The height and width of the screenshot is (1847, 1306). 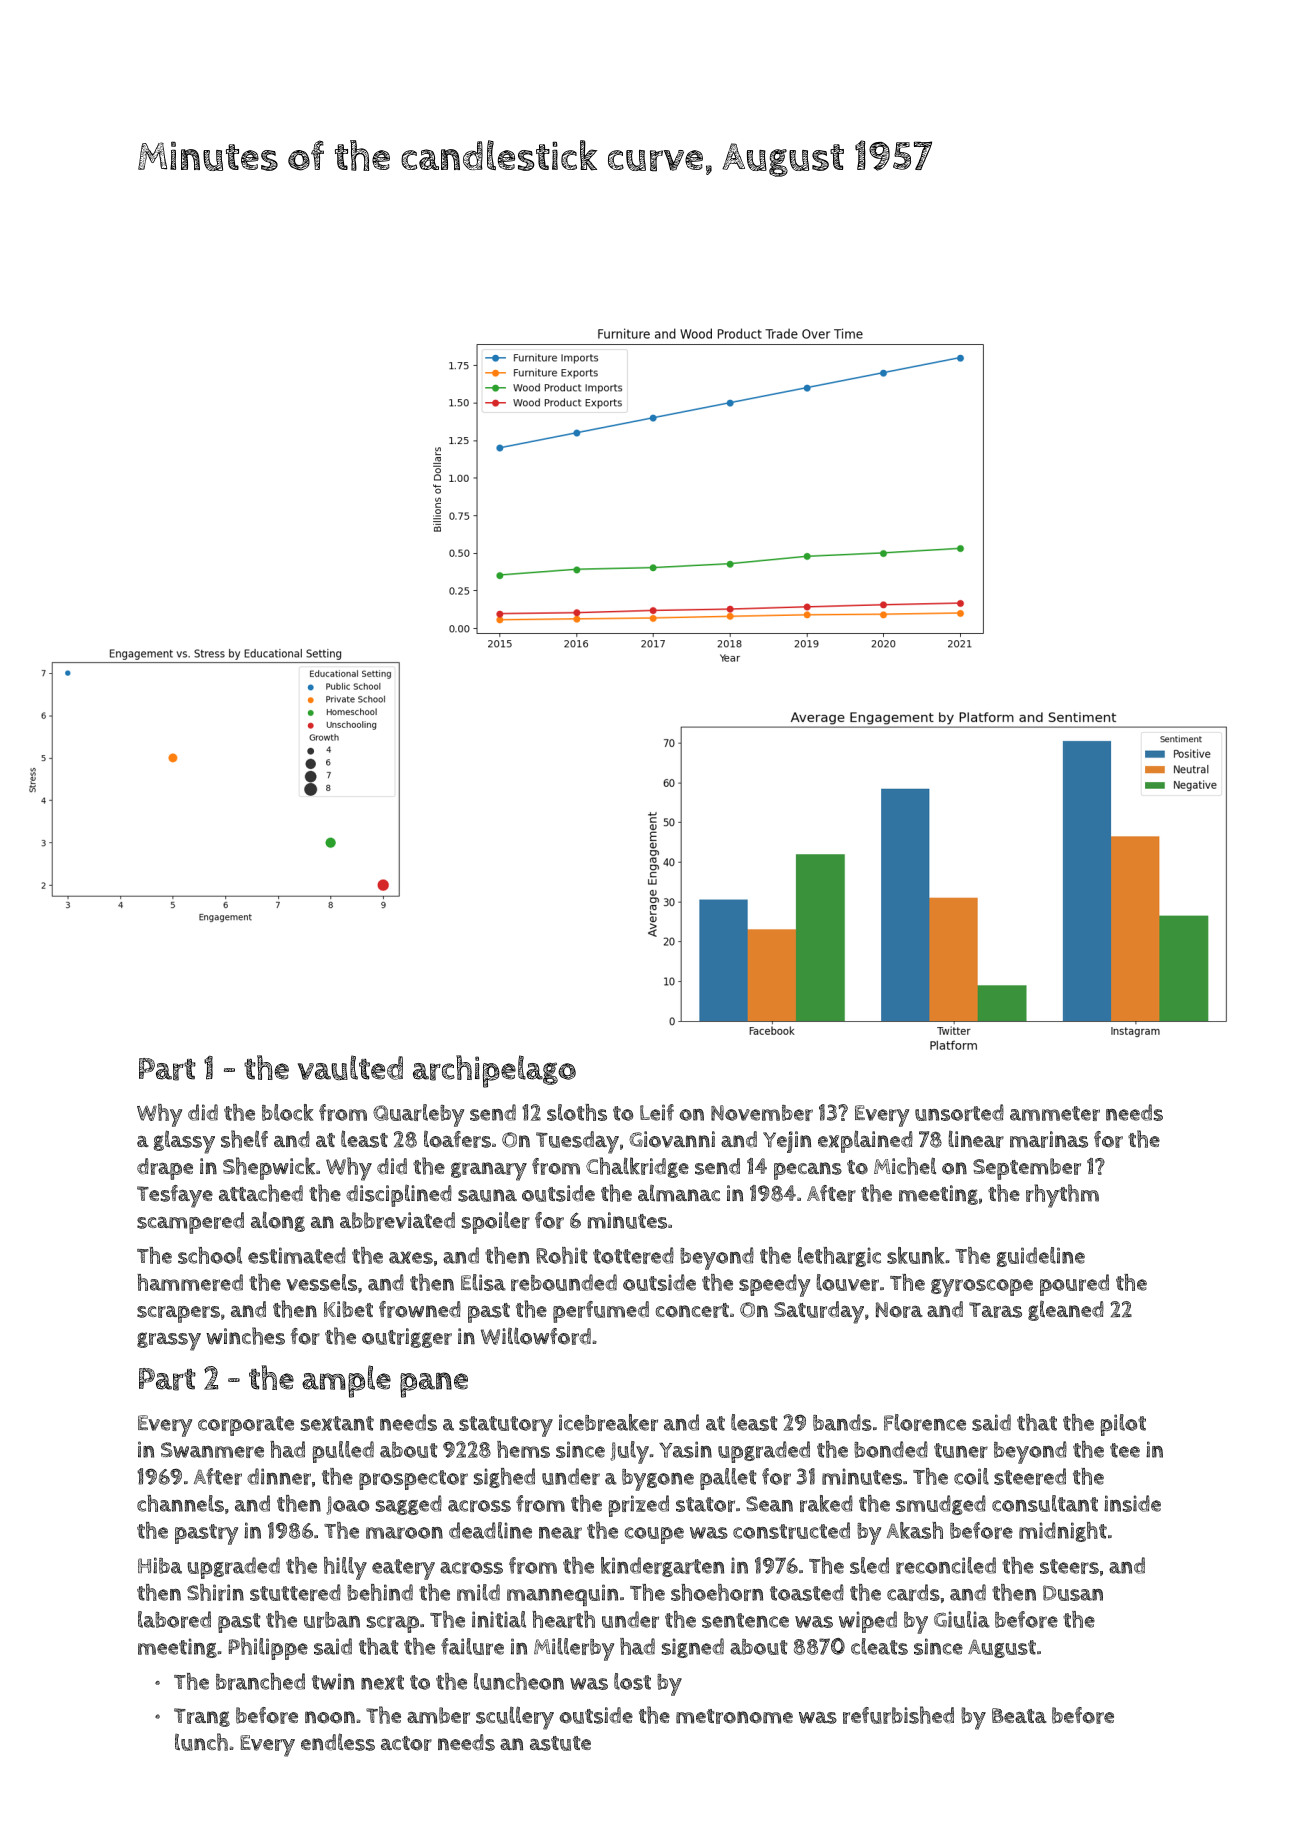 What do you see at coordinates (1055, 1113) in the screenshot?
I see `ammeter` at bounding box center [1055, 1113].
